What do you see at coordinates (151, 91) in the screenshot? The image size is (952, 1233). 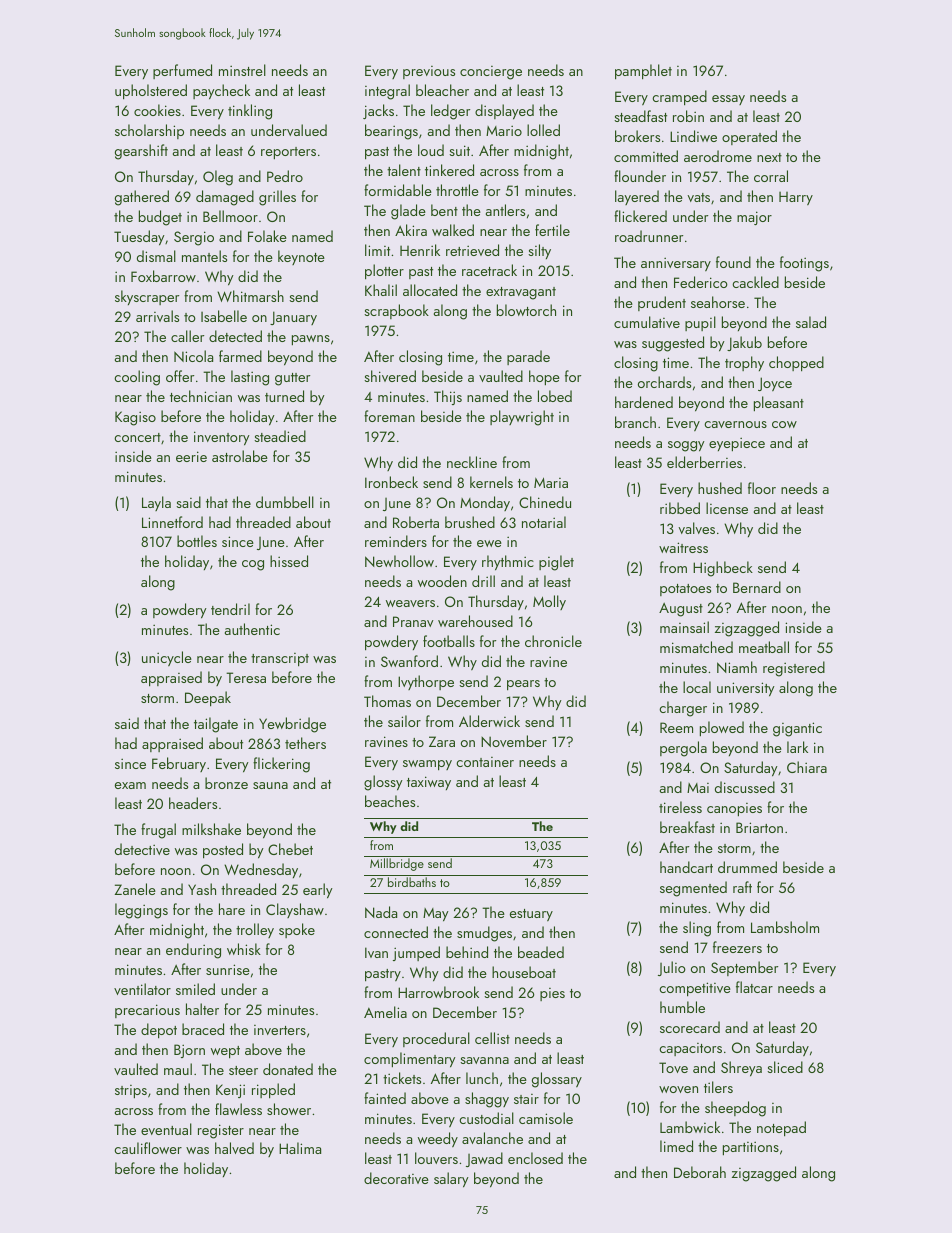 I see `upholstered` at bounding box center [151, 91].
